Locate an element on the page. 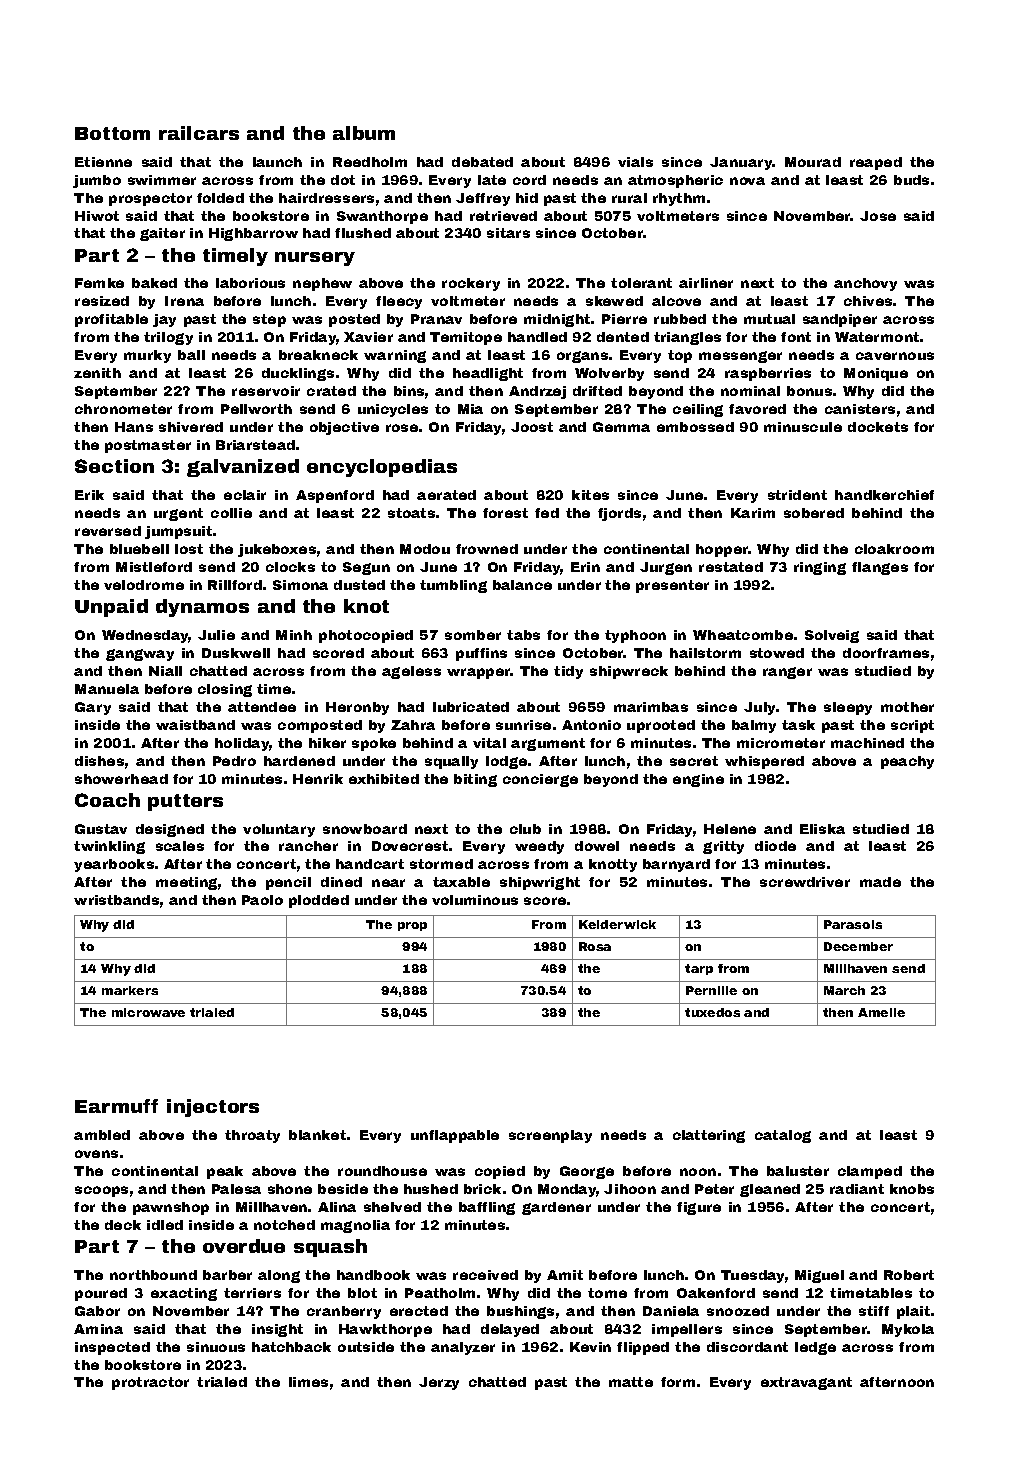 The image size is (1010, 1463). delayed is located at coordinates (510, 1330).
